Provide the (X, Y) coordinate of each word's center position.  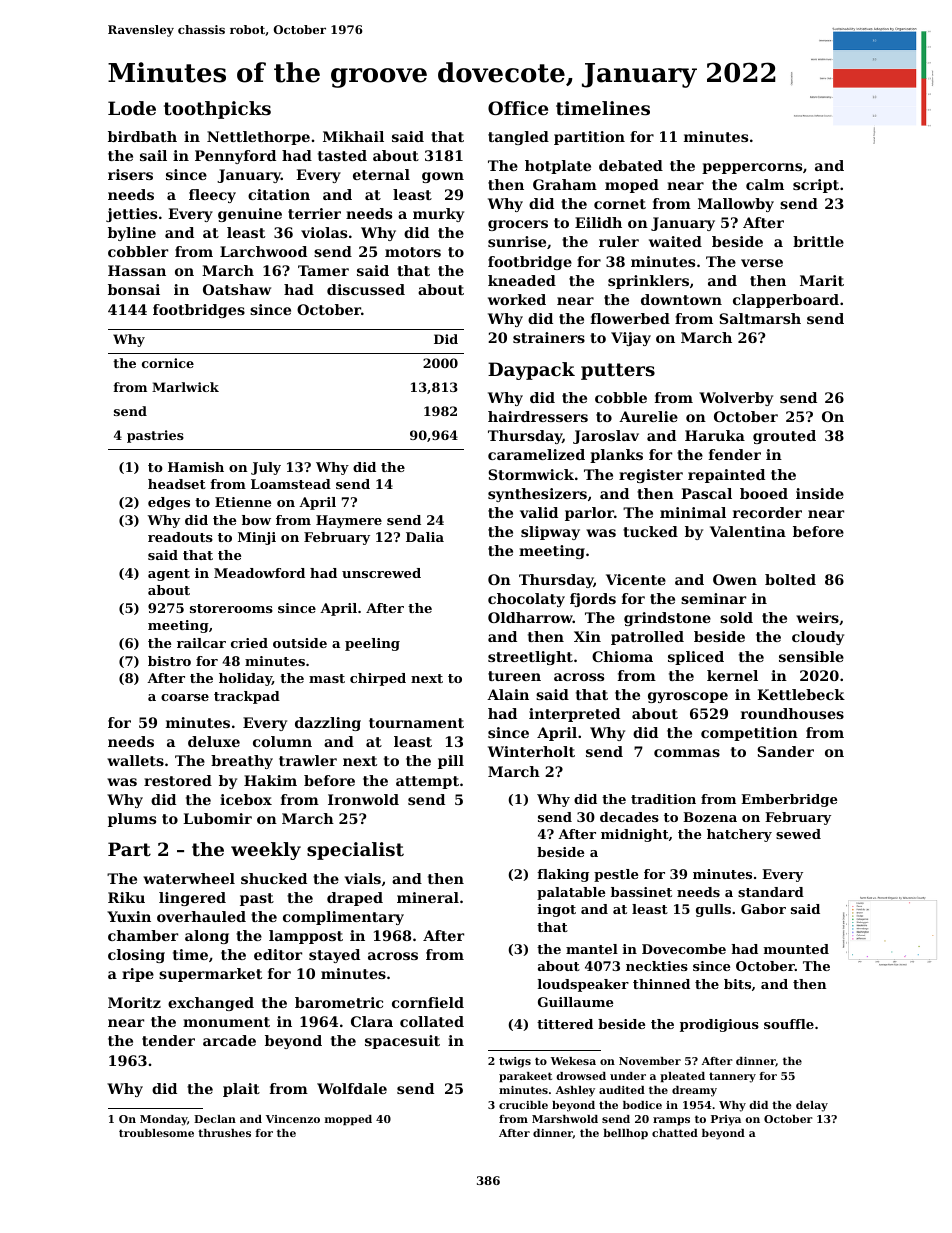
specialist (355, 851)
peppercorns (752, 168)
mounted (796, 949)
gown (443, 177)
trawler (308, 760)
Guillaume (575, 1002)
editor (278, 954)
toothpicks (217, 110)
